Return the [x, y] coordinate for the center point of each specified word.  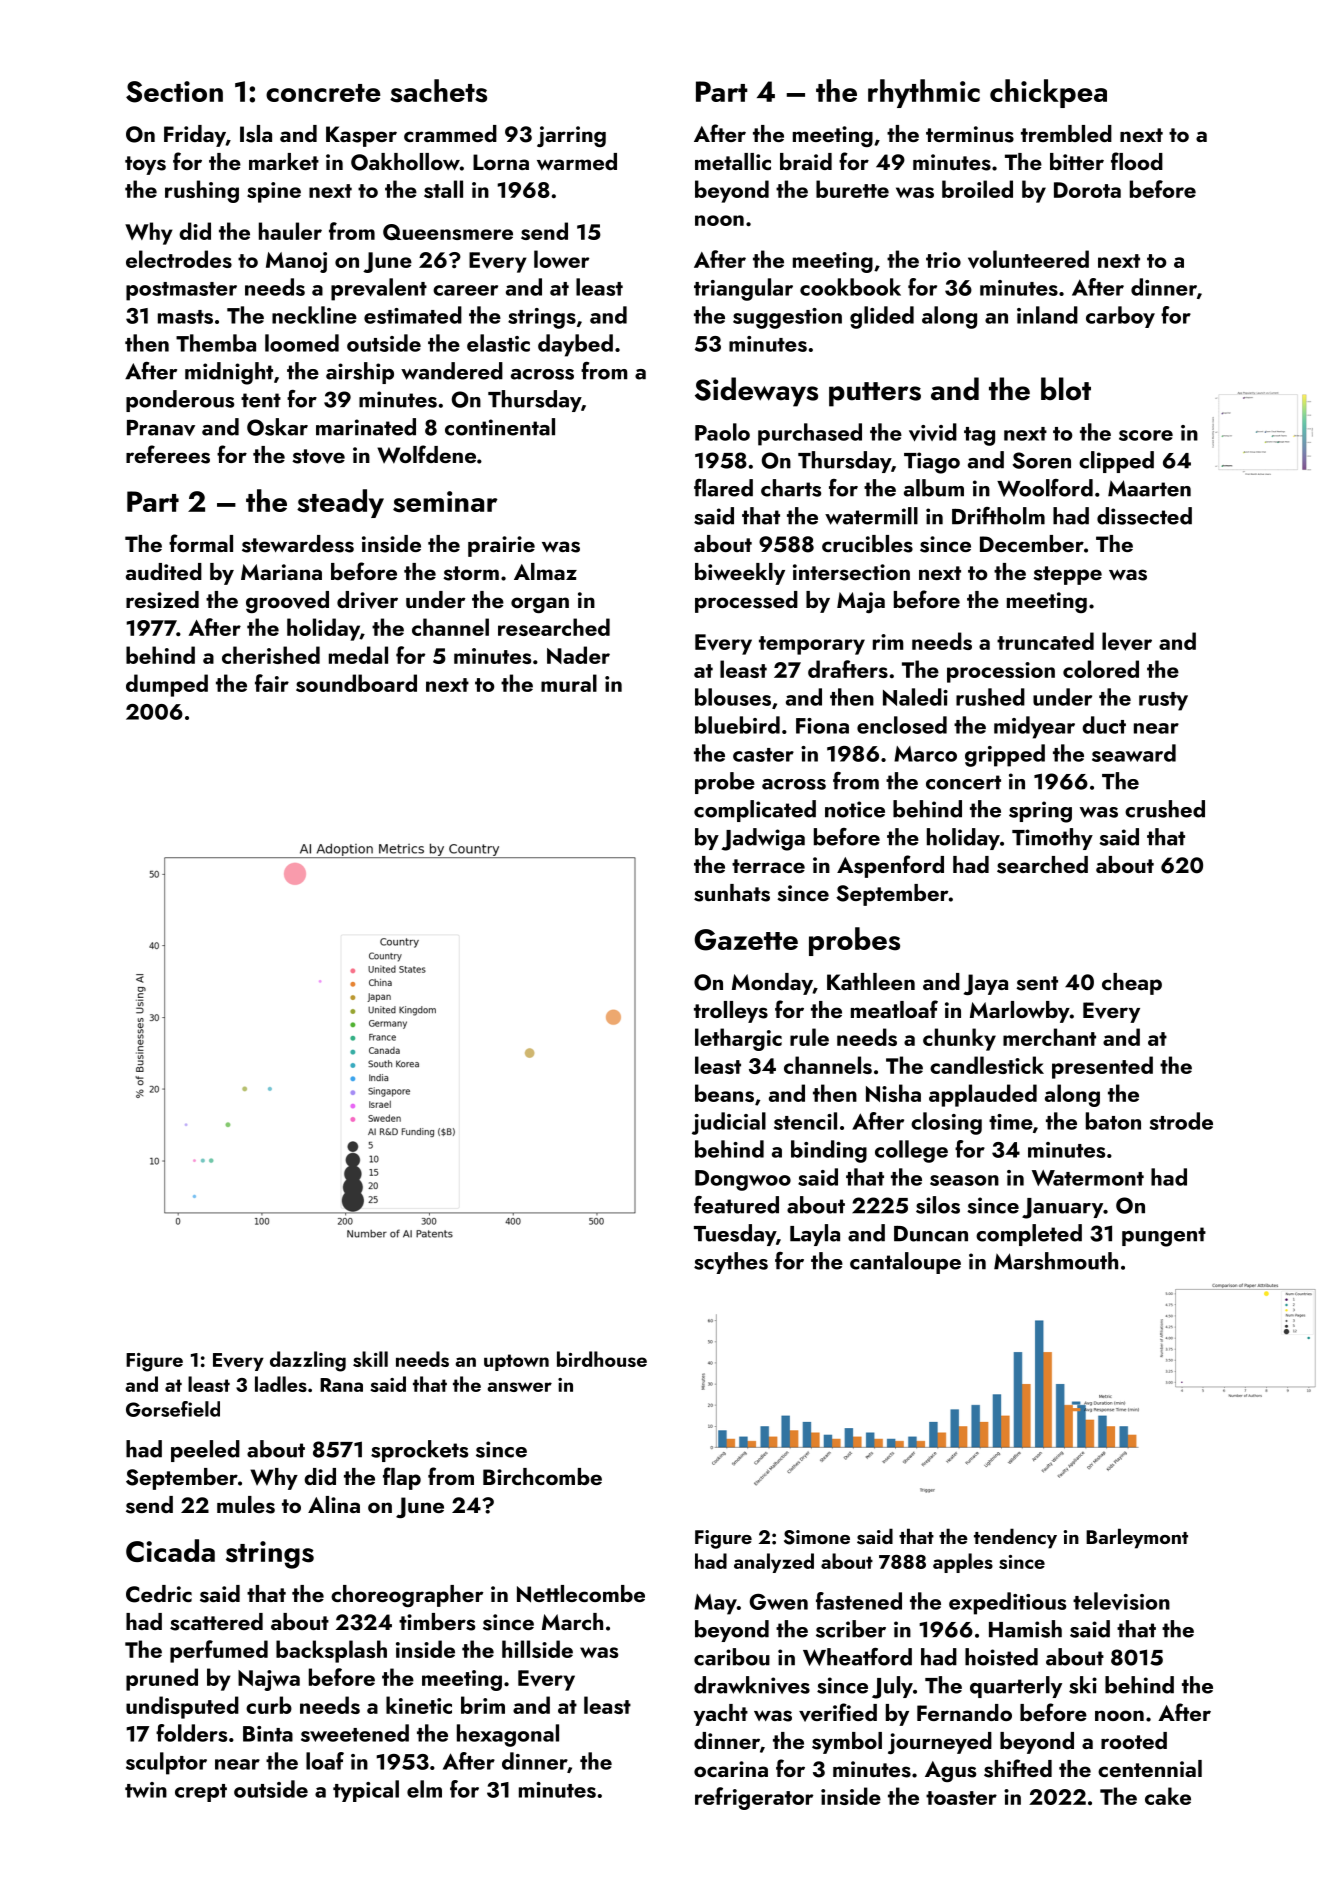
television [1121, 1601]
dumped [167, 685]
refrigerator [754, 1798]
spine [274, 192]
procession [1001, 672]
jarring [571, 136]
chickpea [1048, 93]
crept [201, 1793]
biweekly [740, 574]
